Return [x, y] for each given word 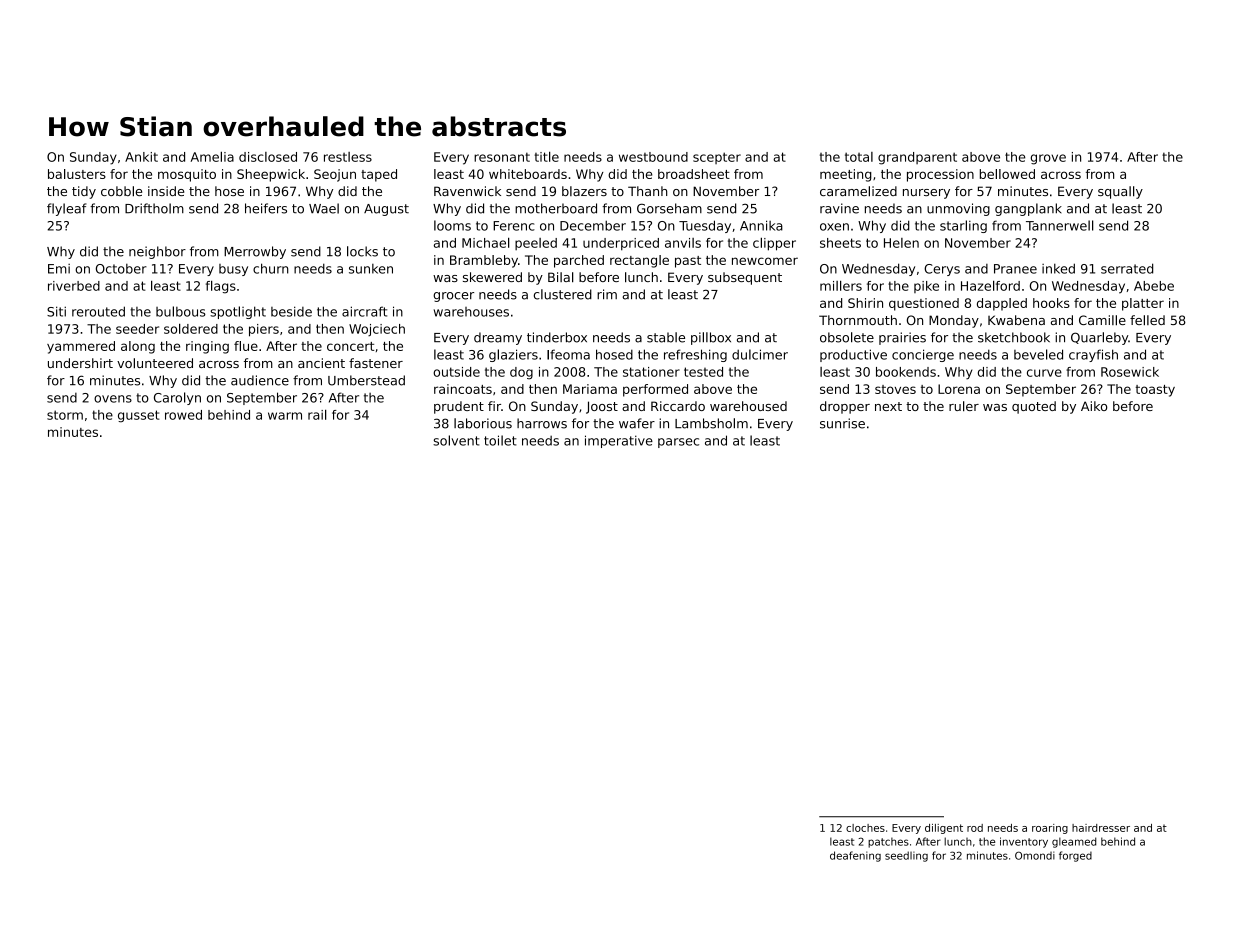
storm [65, 415]
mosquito [187, 175]
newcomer [765, 261]
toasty [1155, 391]
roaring [1050, 829]
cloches [865, 828]
